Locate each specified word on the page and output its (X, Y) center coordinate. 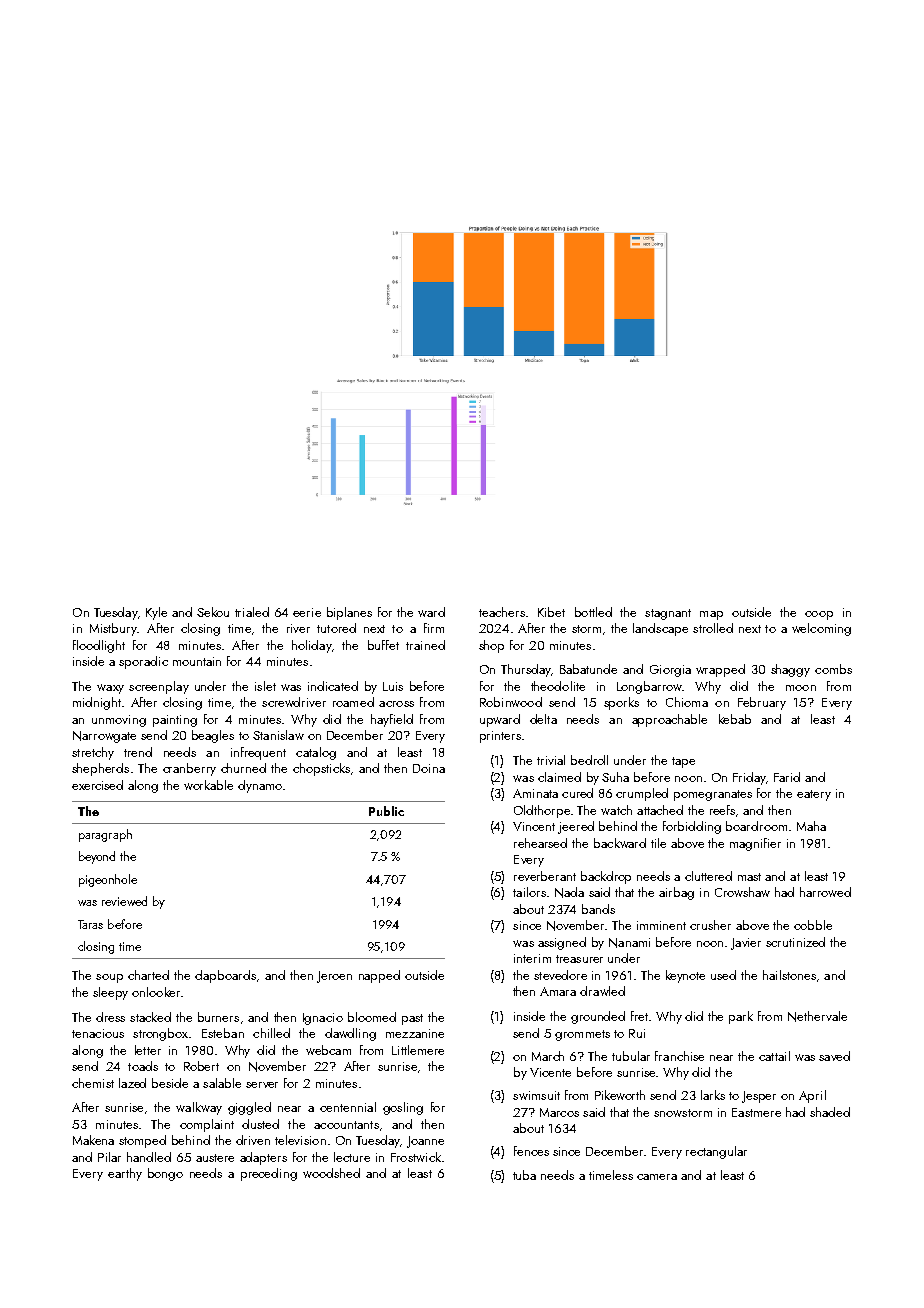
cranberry (189, 769)
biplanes (349, 613)
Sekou (213, 612)
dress (110, 1017)
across (396, 704)
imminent (661, 925)
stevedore (560, 975)
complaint (207, 1125)
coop (819, 615)
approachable (669, 720)
